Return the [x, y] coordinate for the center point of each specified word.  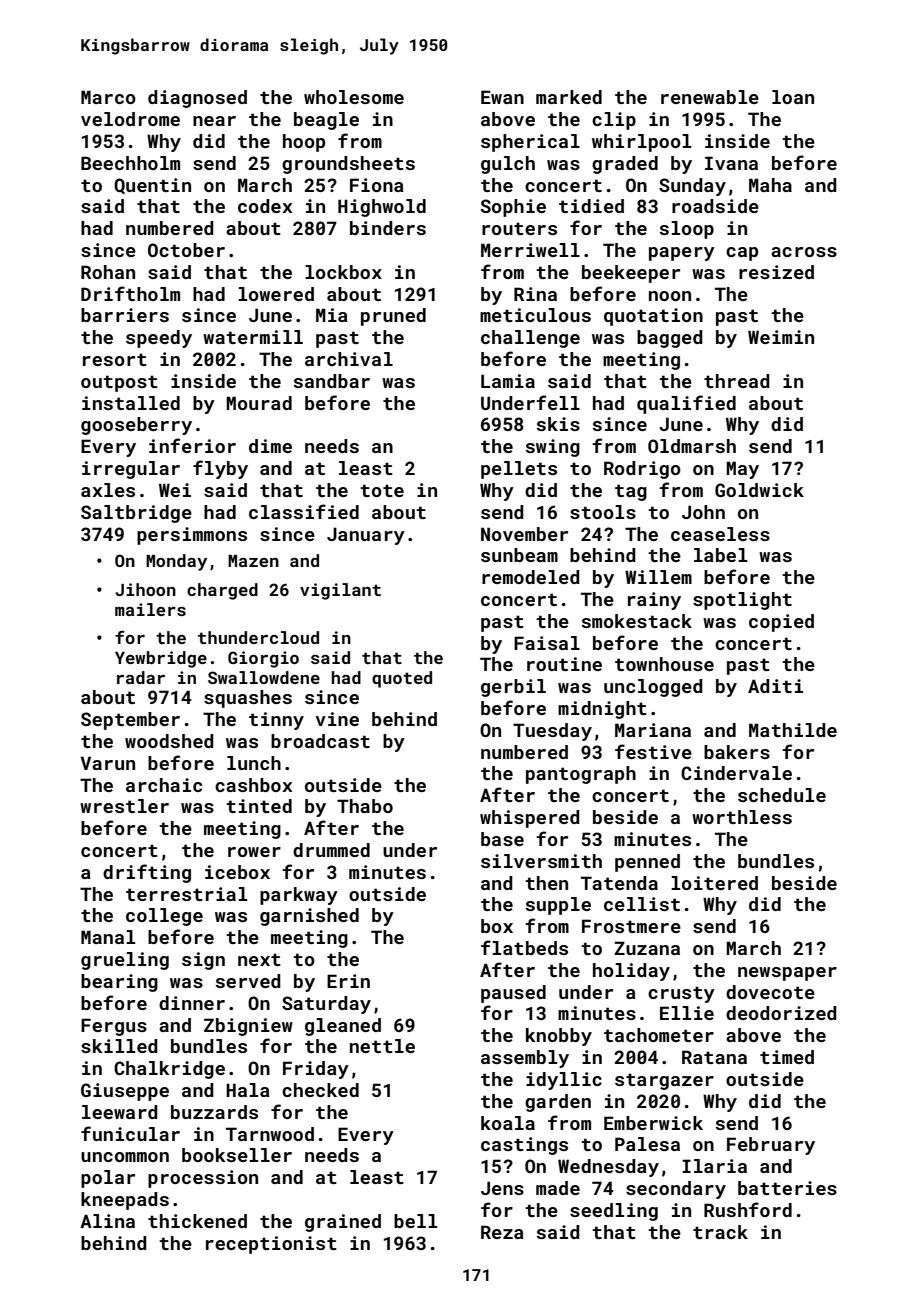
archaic [164, 785]
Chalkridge [169, 1070]
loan [793, 97]
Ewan [502, 97]
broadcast [320, 741]
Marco [108, 97]
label [720, 555]
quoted [402, 679]
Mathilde [793, 730]
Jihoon [145, 589]
